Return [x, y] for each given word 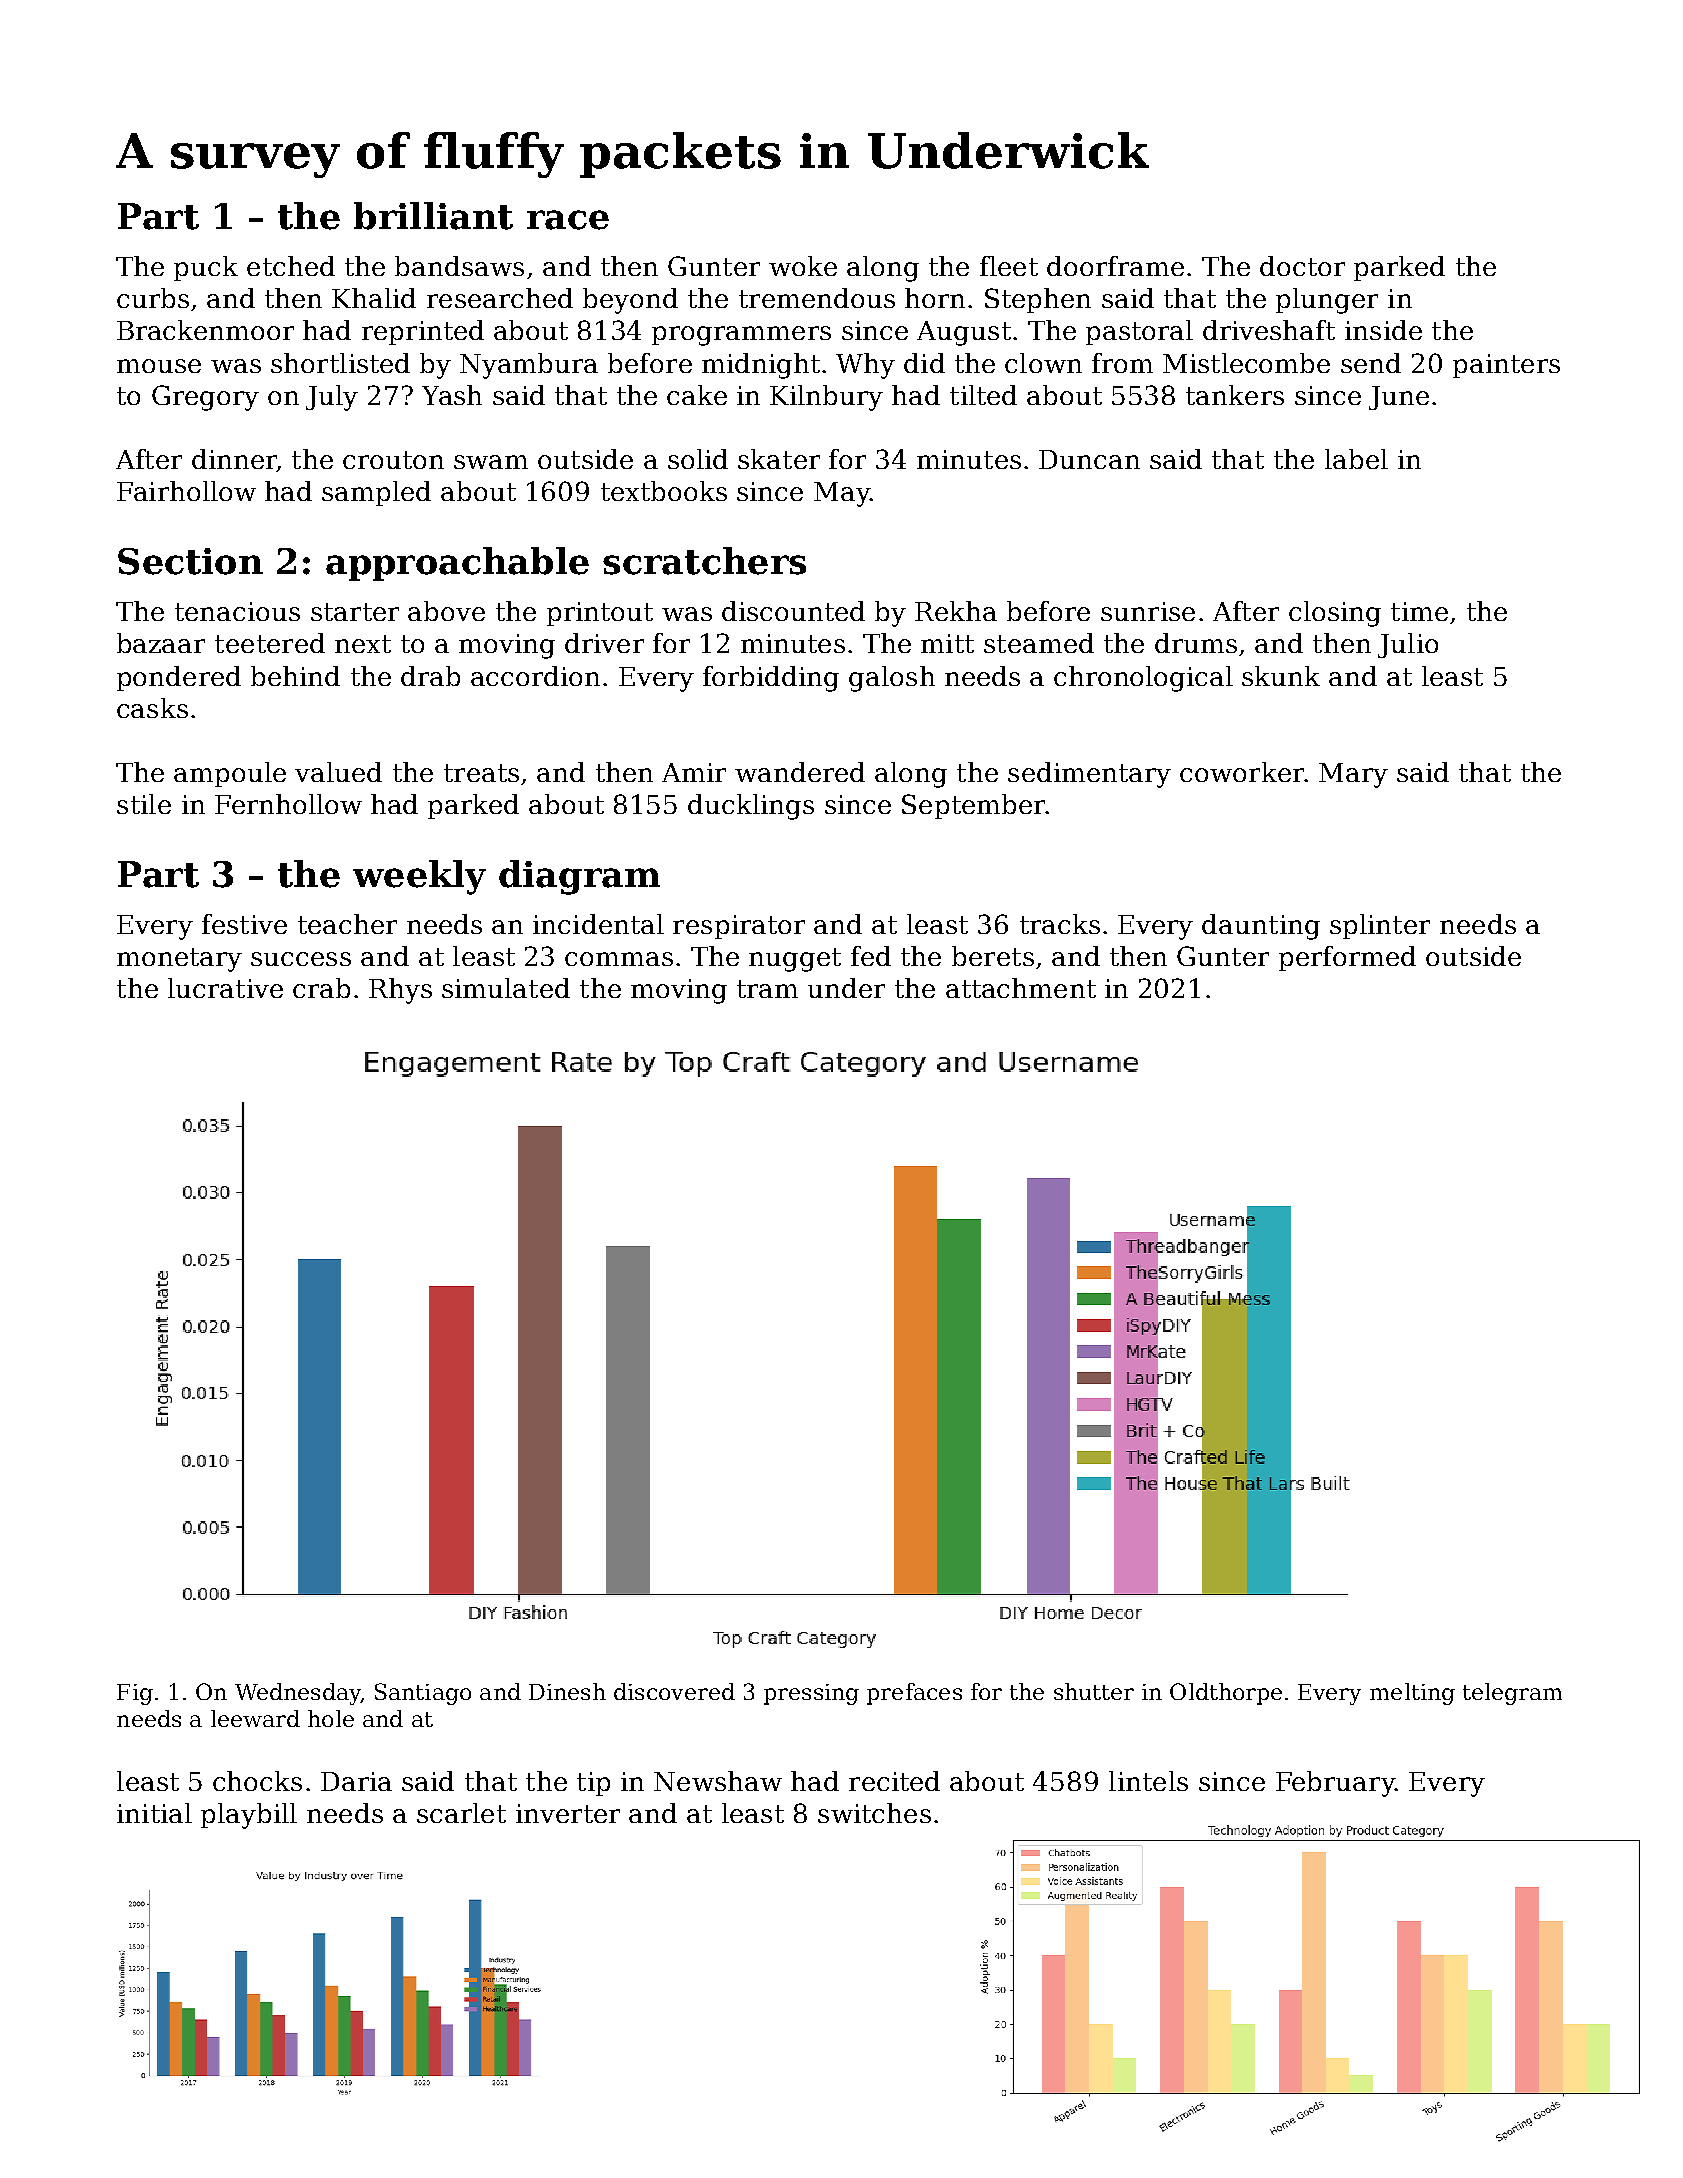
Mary [1353, 775]
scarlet [461, 1813]
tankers [1235, 395]
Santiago [423, 1694]
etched [291, 266]
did [924, 363]
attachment [1021, 988]
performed [1347, 958]
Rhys [400, 991]
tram [767, 989]
